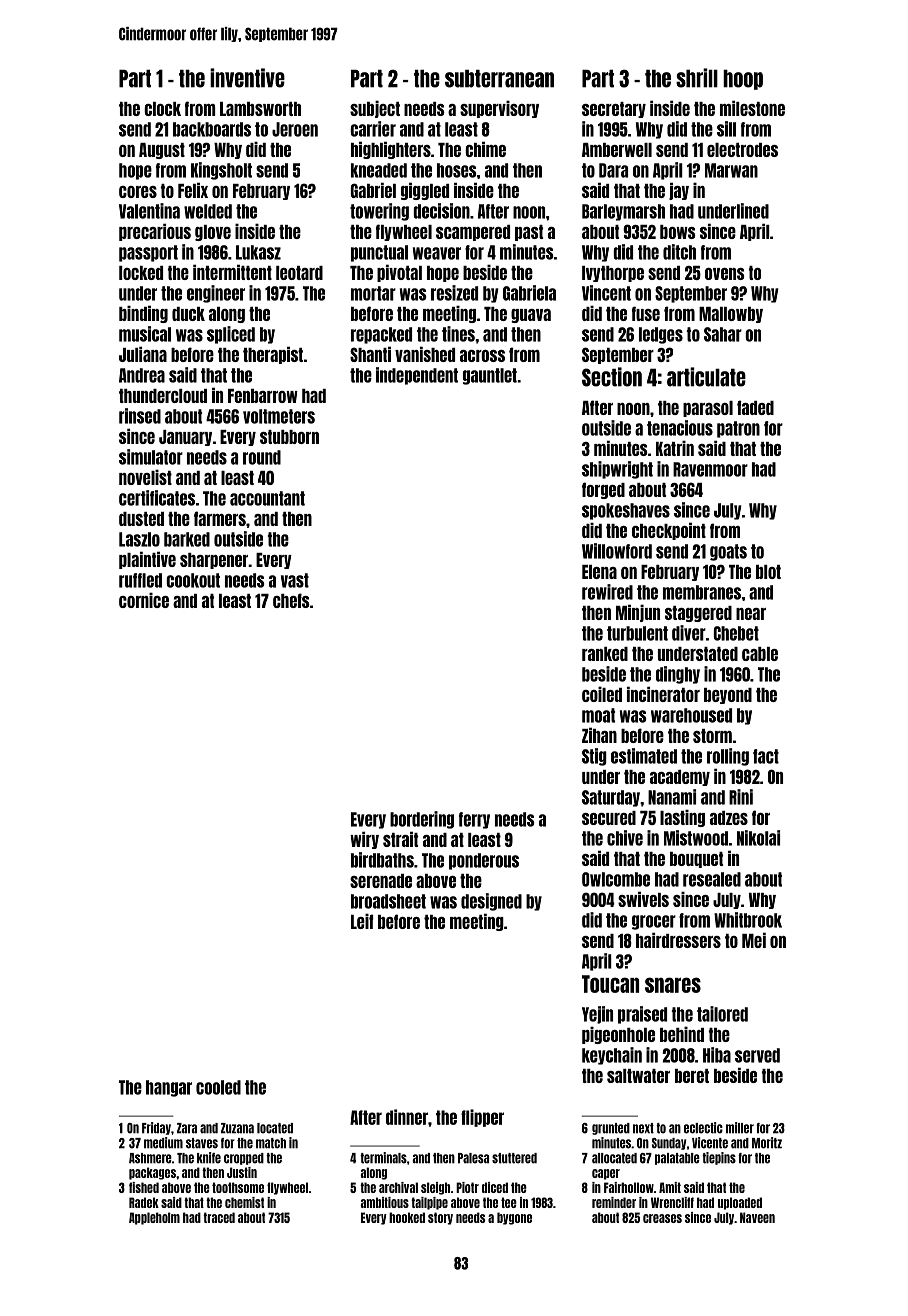 The image size is (908, 1316). What do you see at coordinates (610, 984) in the screenshot?
I see `Toucan` at bounding box center [610, 984].
